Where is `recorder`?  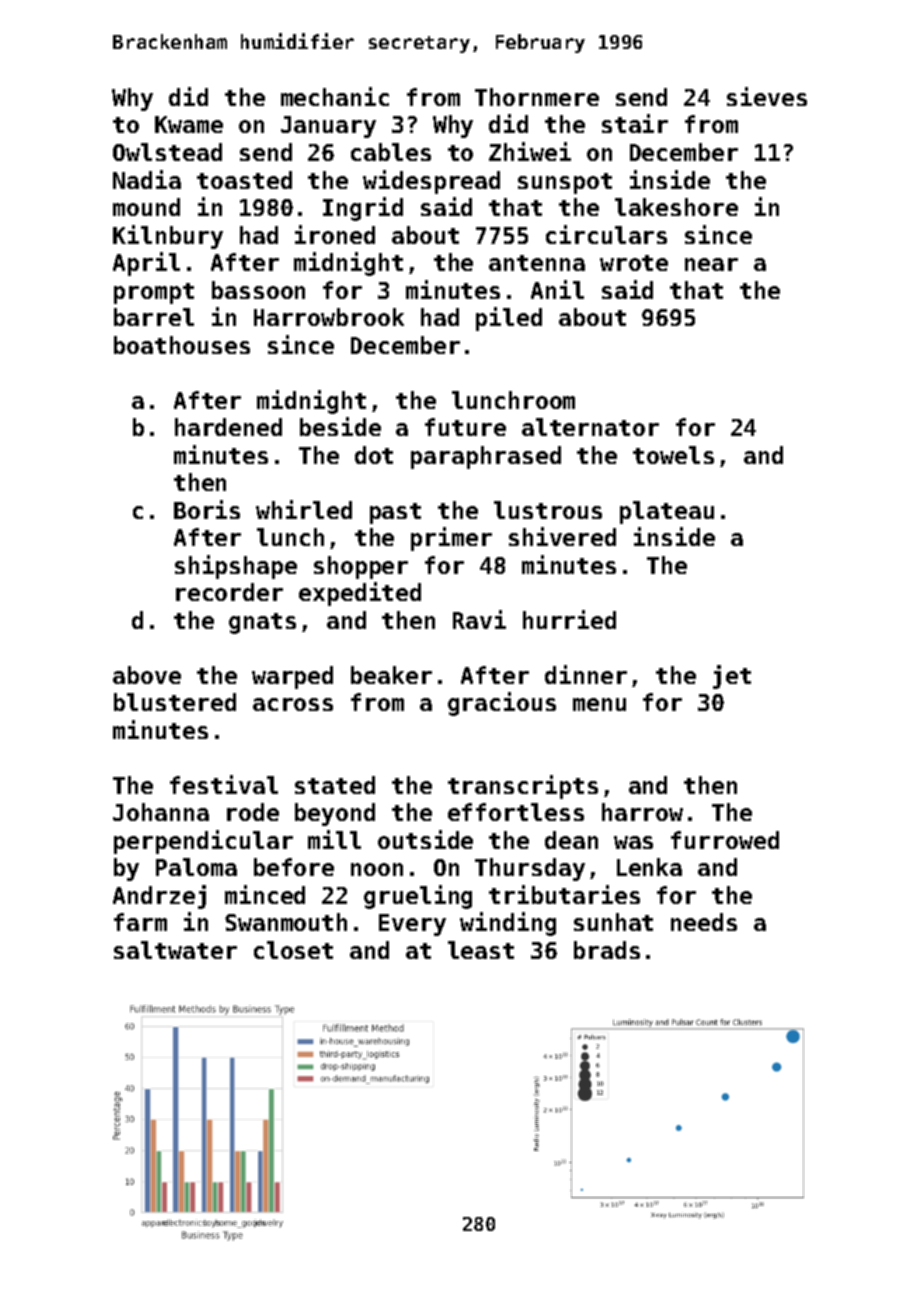 recorder is located at coordinates (229, 592).
